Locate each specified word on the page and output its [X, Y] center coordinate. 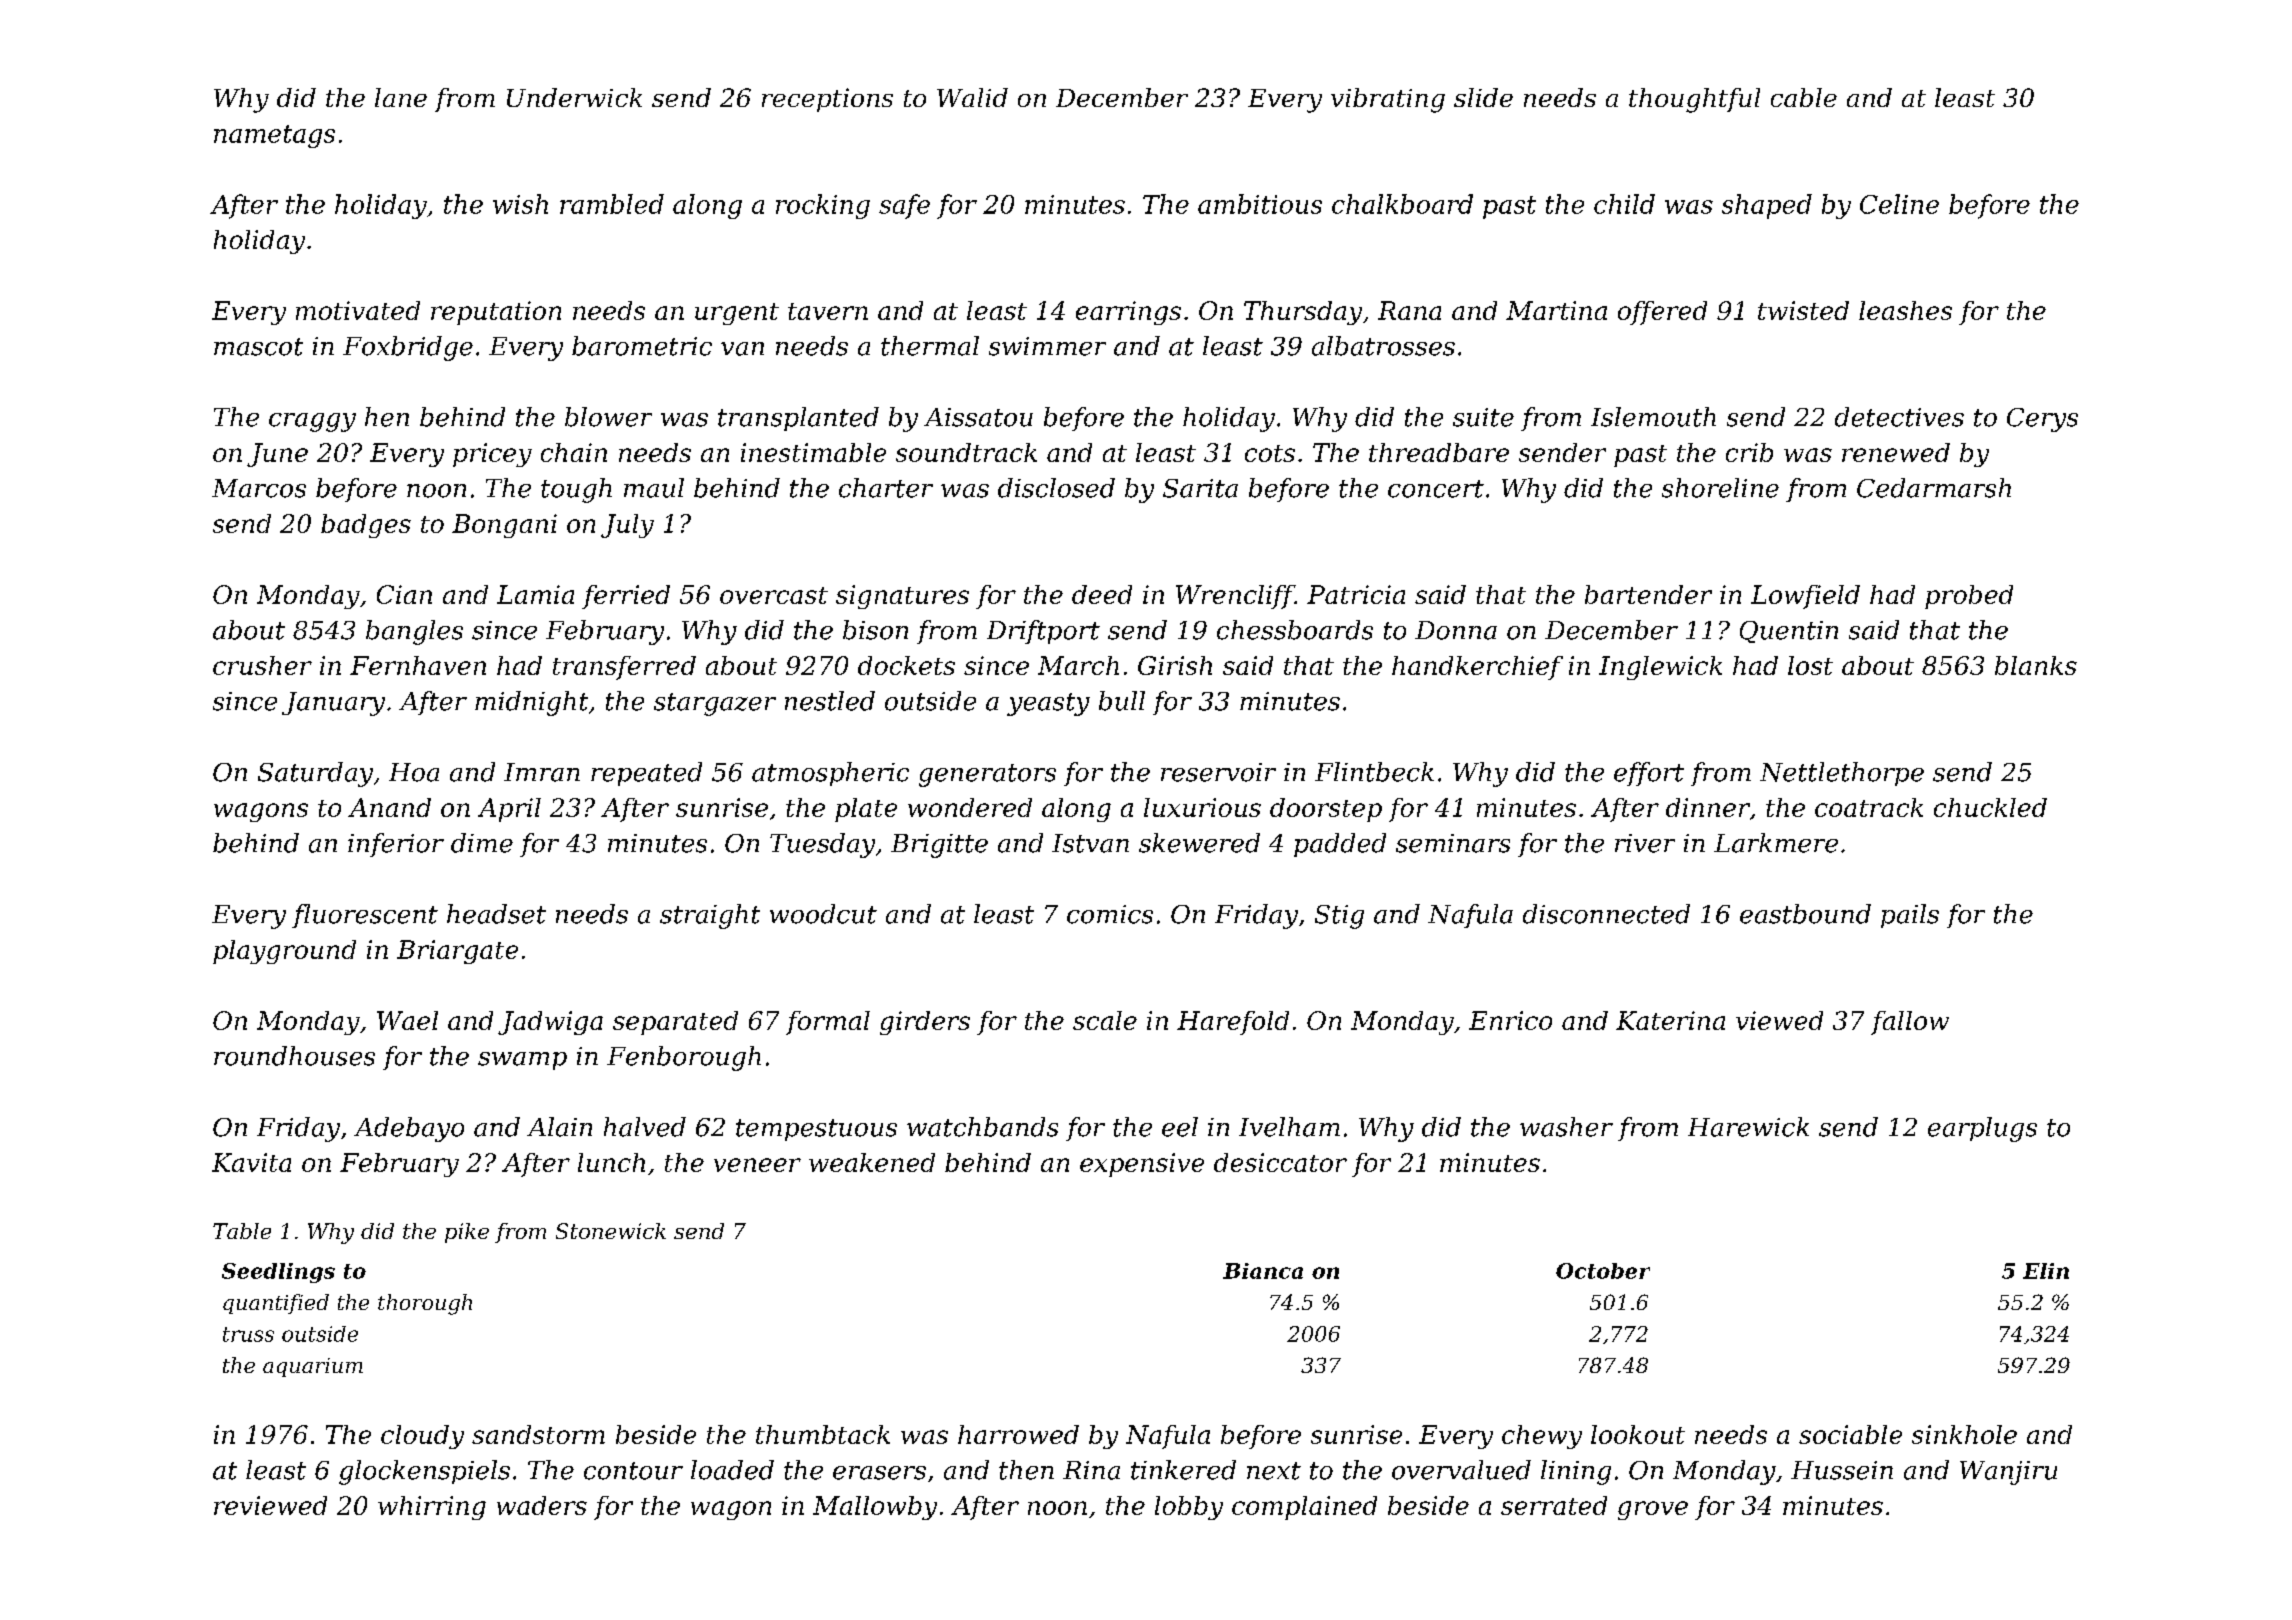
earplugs [1982, 1129]
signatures [902, 597]
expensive [1142, 1165]
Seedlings [278, 1273]
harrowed [1018, 1434]
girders [925, 1023]
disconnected [1606, 914]
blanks [2036, 665]
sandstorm [538, 1434]
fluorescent [365, 916]
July [627, 526]
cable [1804, 97]
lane [401, 97]
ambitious [1260, 204]
